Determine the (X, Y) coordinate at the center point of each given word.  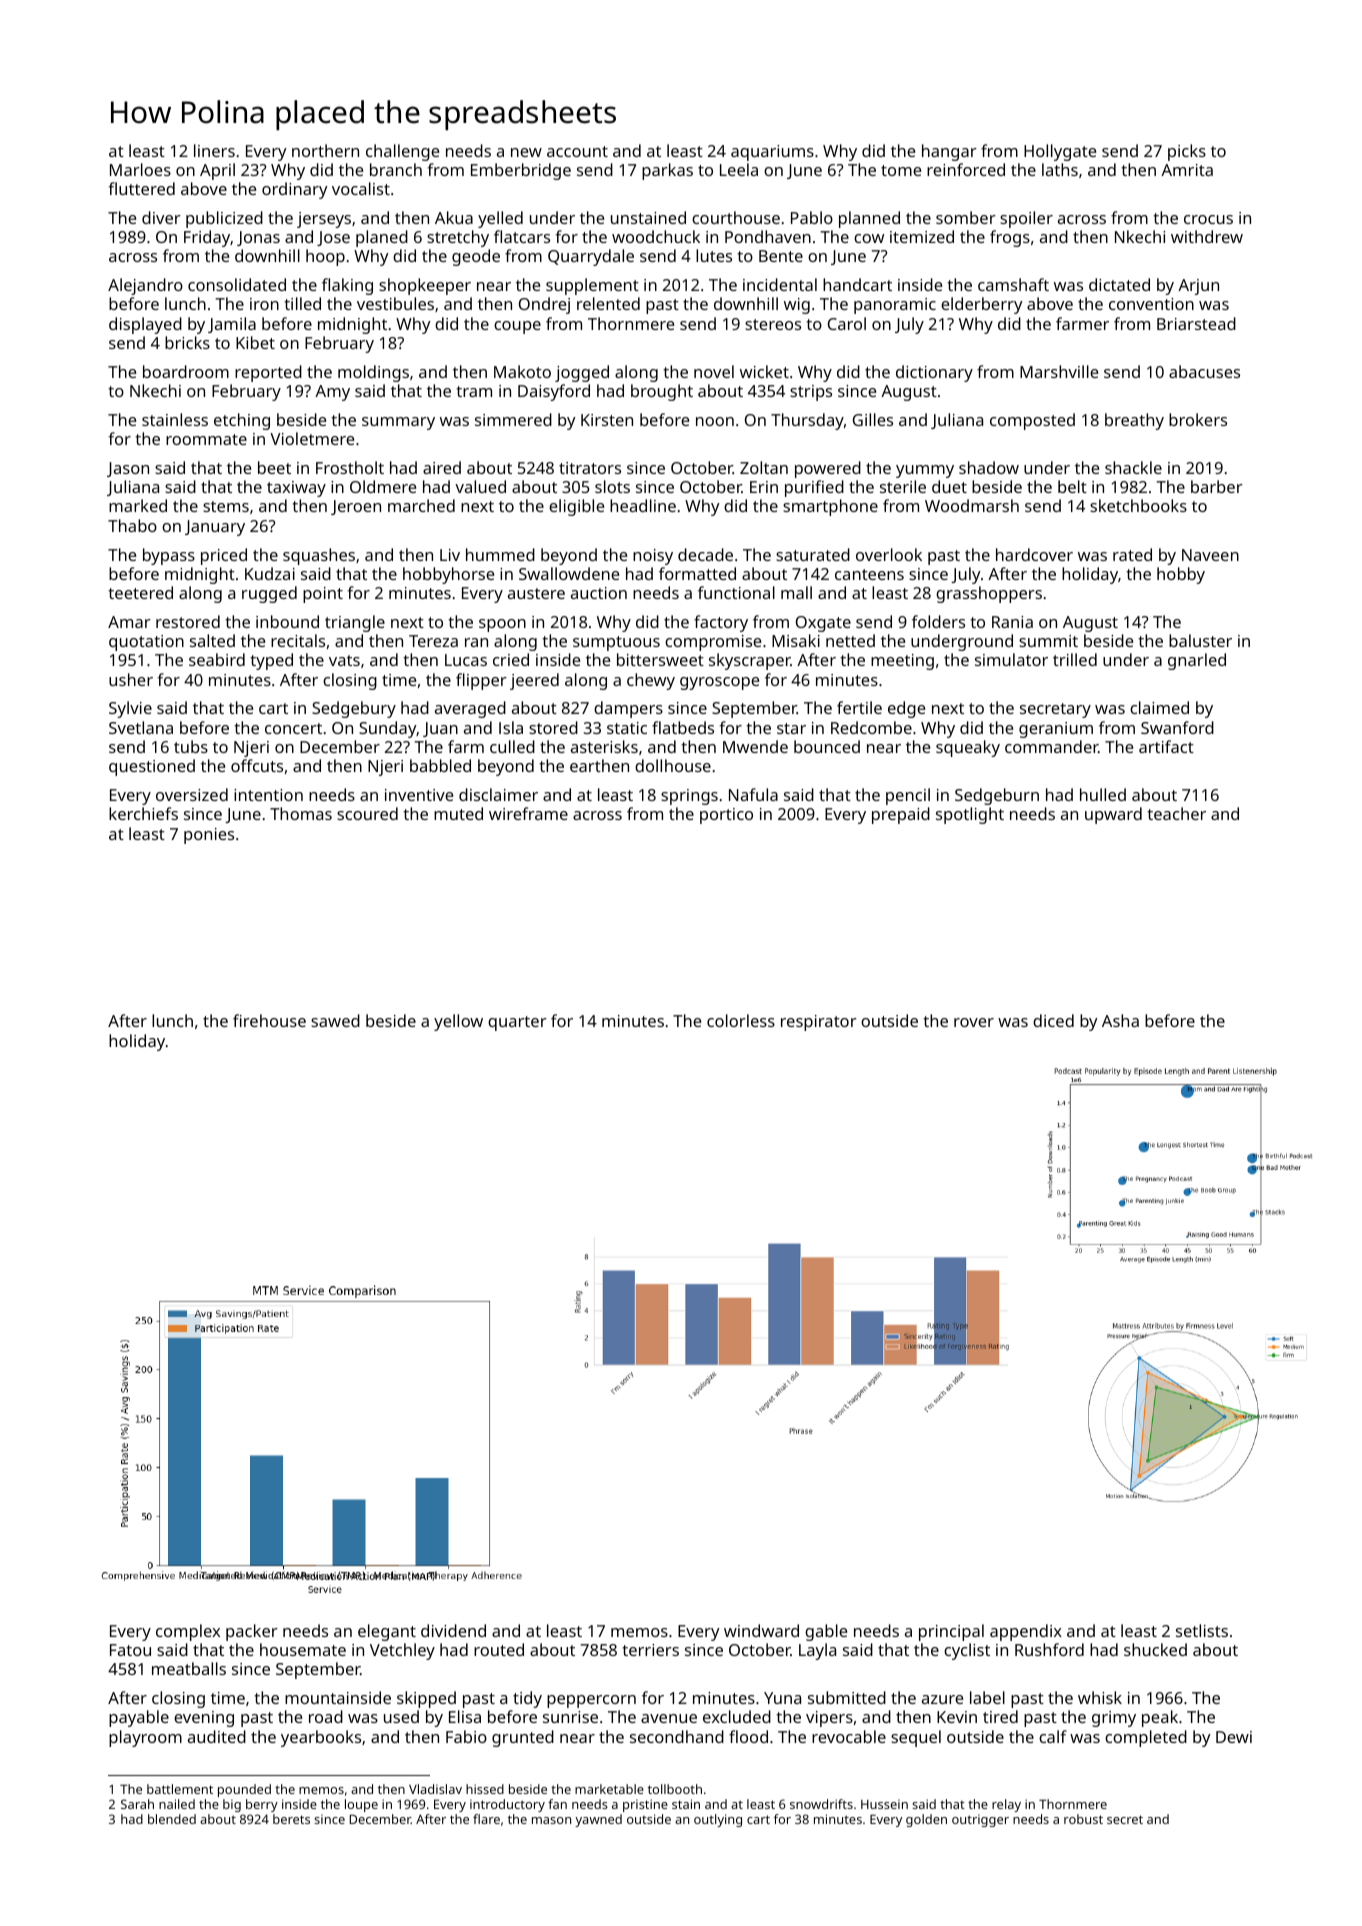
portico (726, 816)
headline (643, 505)
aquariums (772, 153)
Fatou (130, 1650)
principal (951, 1632)
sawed (335, 1020)
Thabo (132, 525)
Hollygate (1060, 152)
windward (761, 1630)
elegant (387, 1632)
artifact (1166, 746)
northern (325, 150)
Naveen (1210, 555)
